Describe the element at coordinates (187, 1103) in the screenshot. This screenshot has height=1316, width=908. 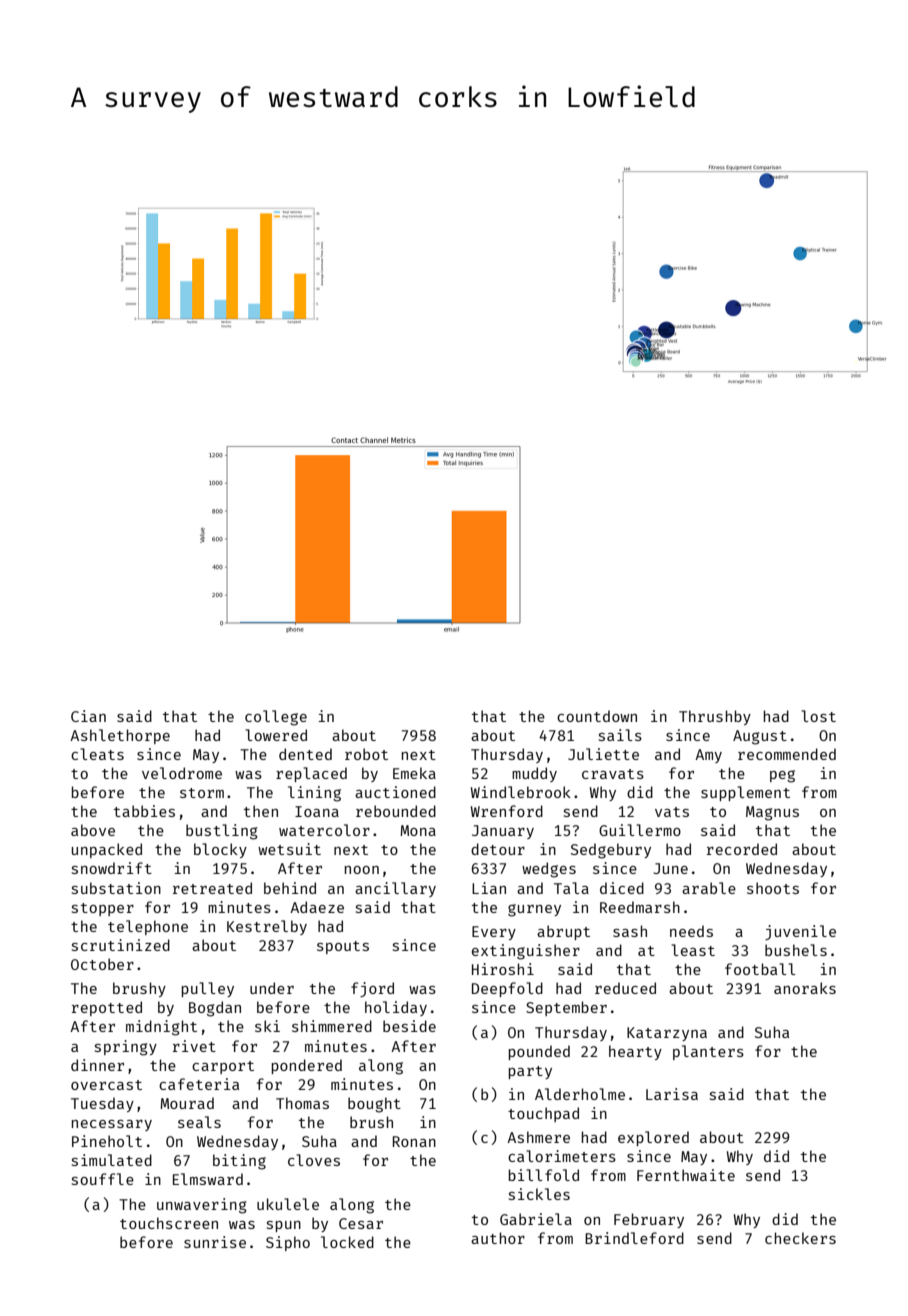
I see `Mourad` at that location.
